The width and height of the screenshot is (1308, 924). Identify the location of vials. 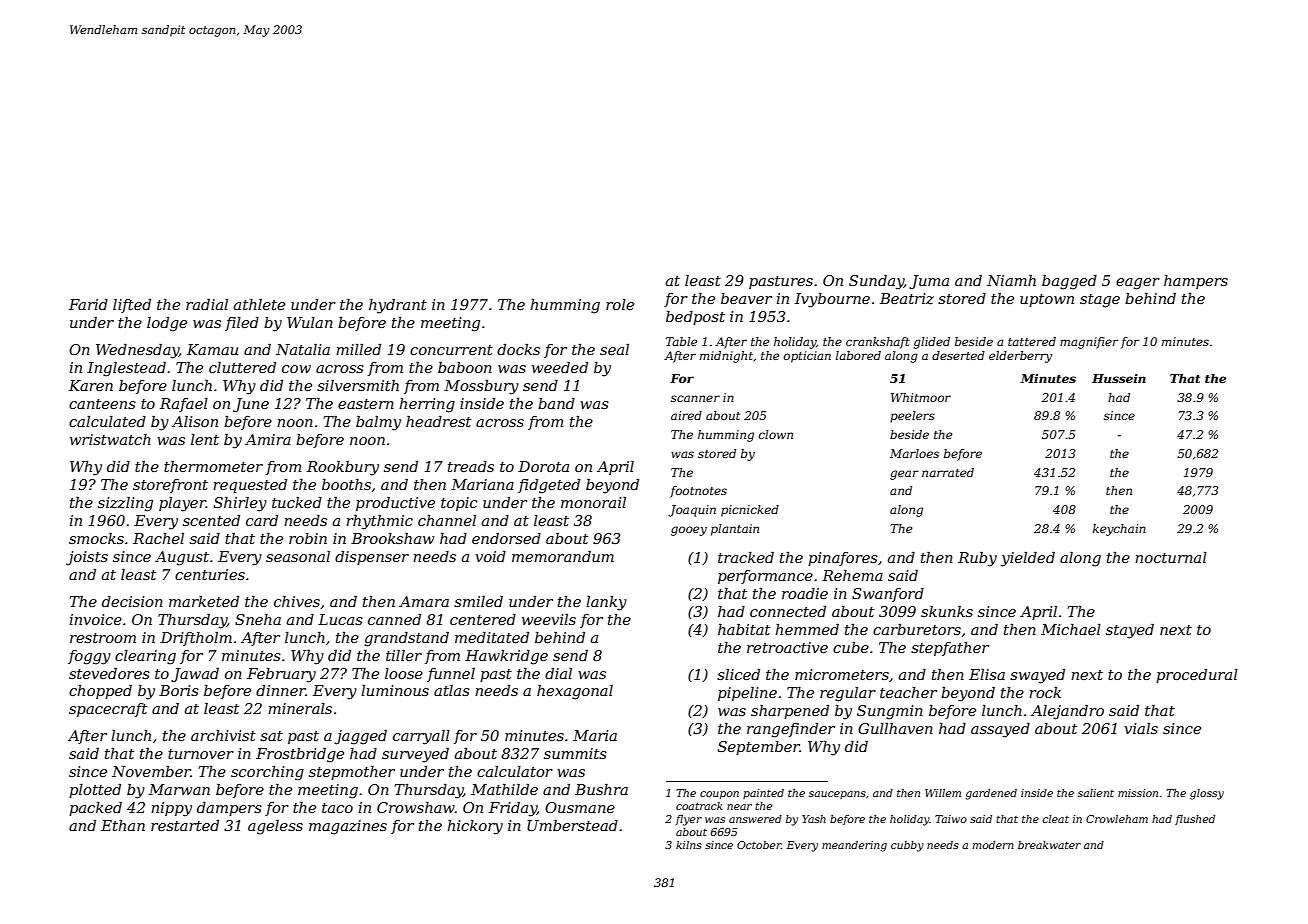
(1141, 728).
